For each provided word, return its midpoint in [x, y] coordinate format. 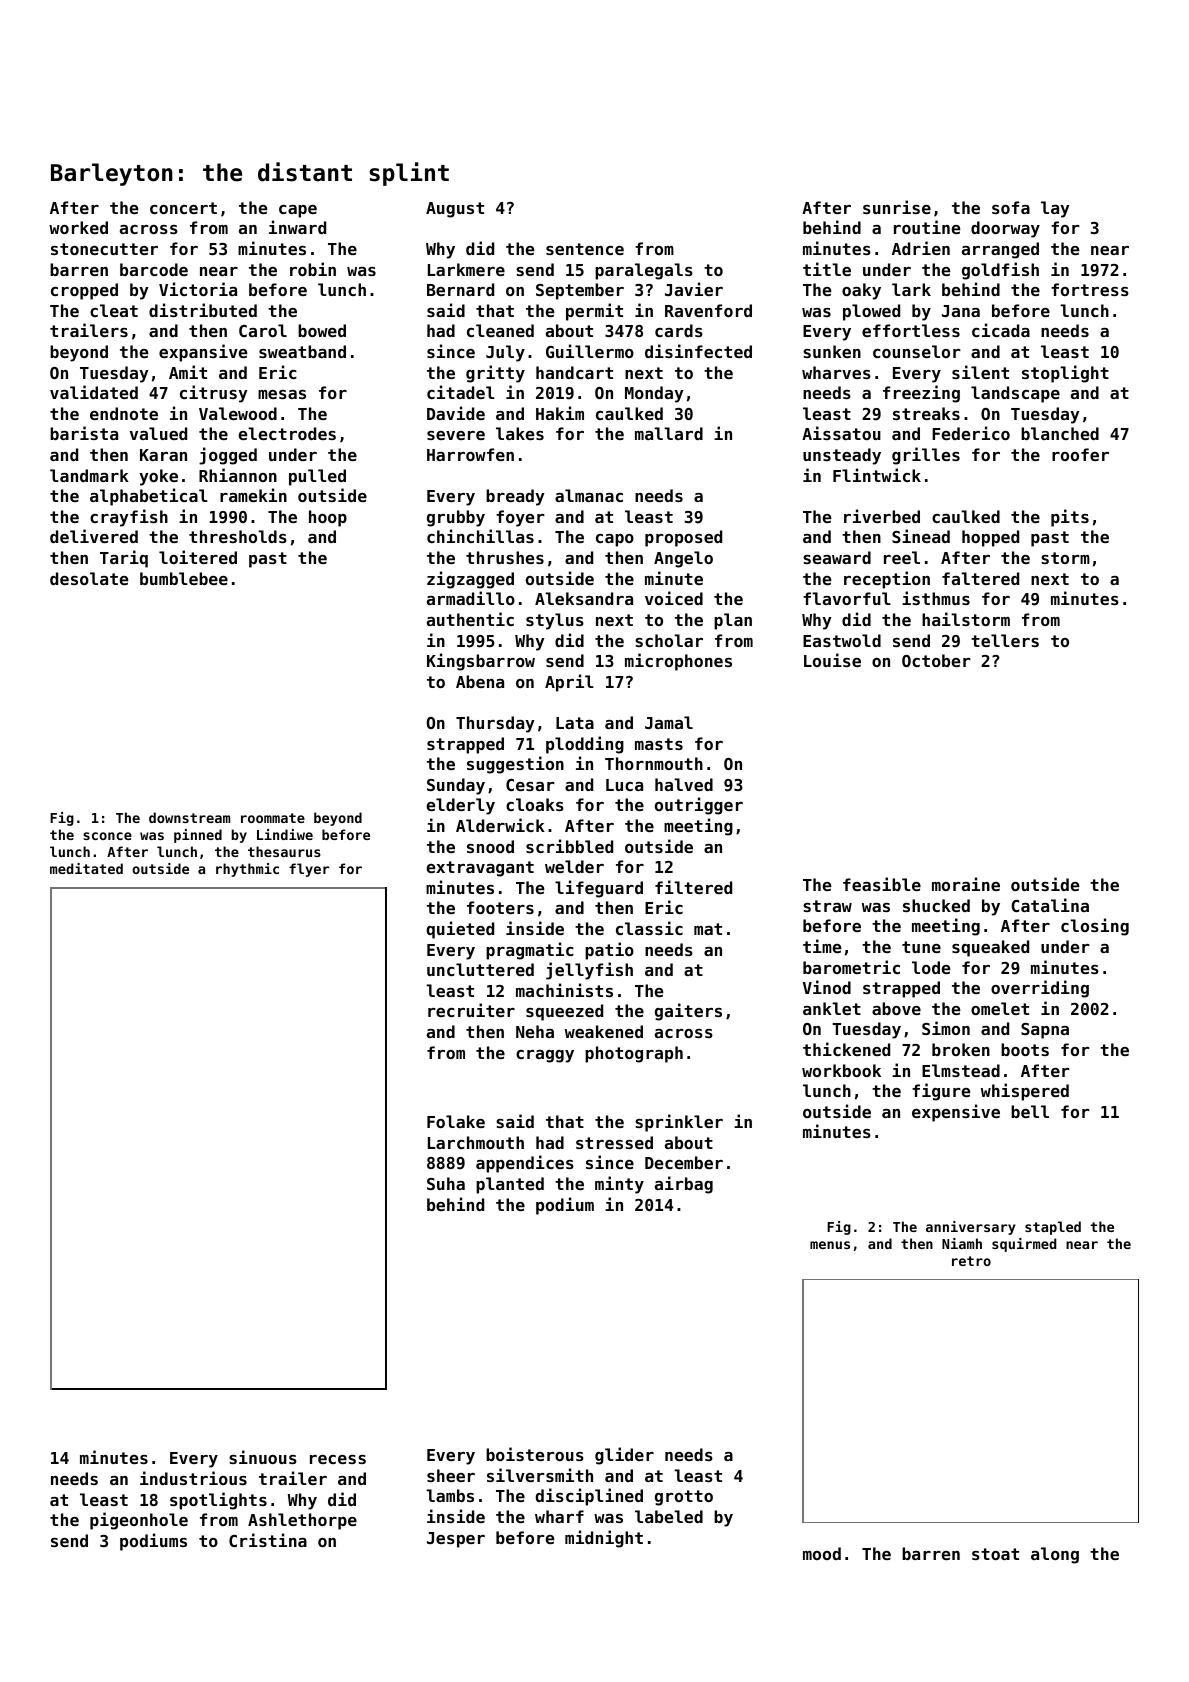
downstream [189, 817]
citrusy [214, 394]
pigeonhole [139, 1521]
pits [1070, 518]
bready [515, 497]
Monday [654, 394]
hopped [990, 538]
